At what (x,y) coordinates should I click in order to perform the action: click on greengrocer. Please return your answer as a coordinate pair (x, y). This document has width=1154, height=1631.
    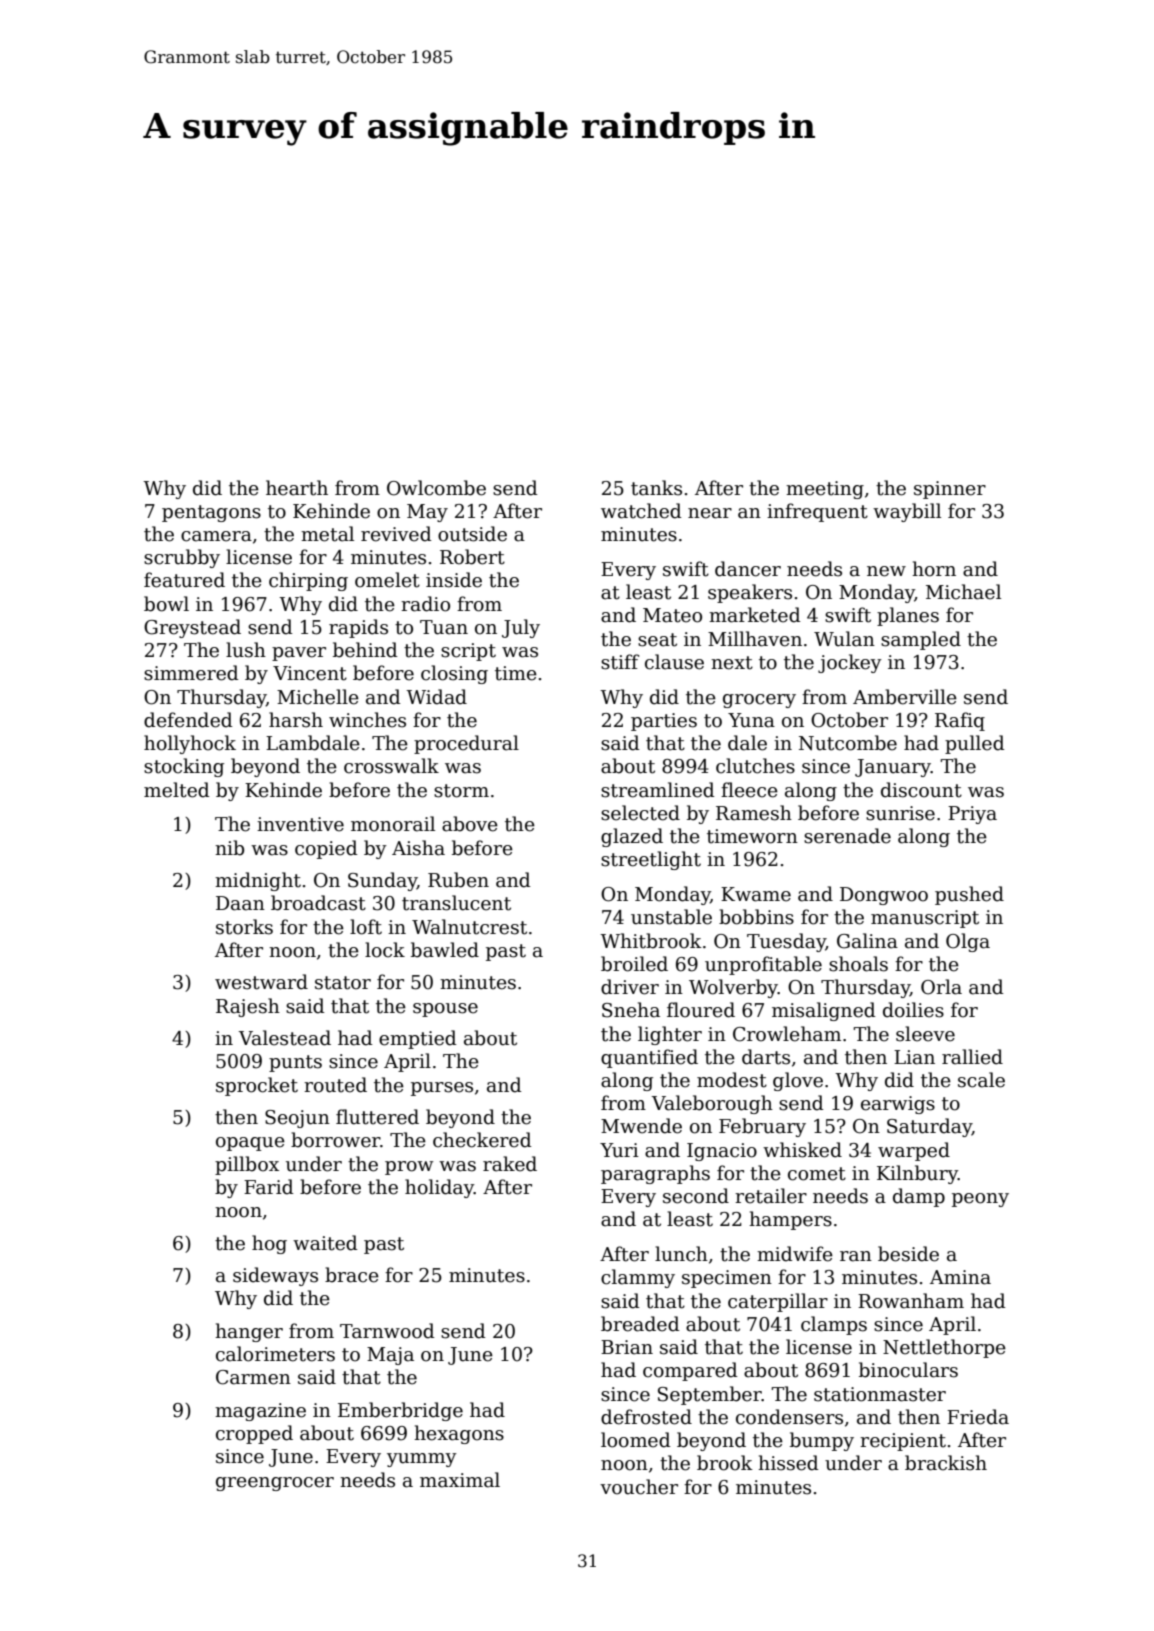
    Looking at the image, I should click on (275, 1484).
